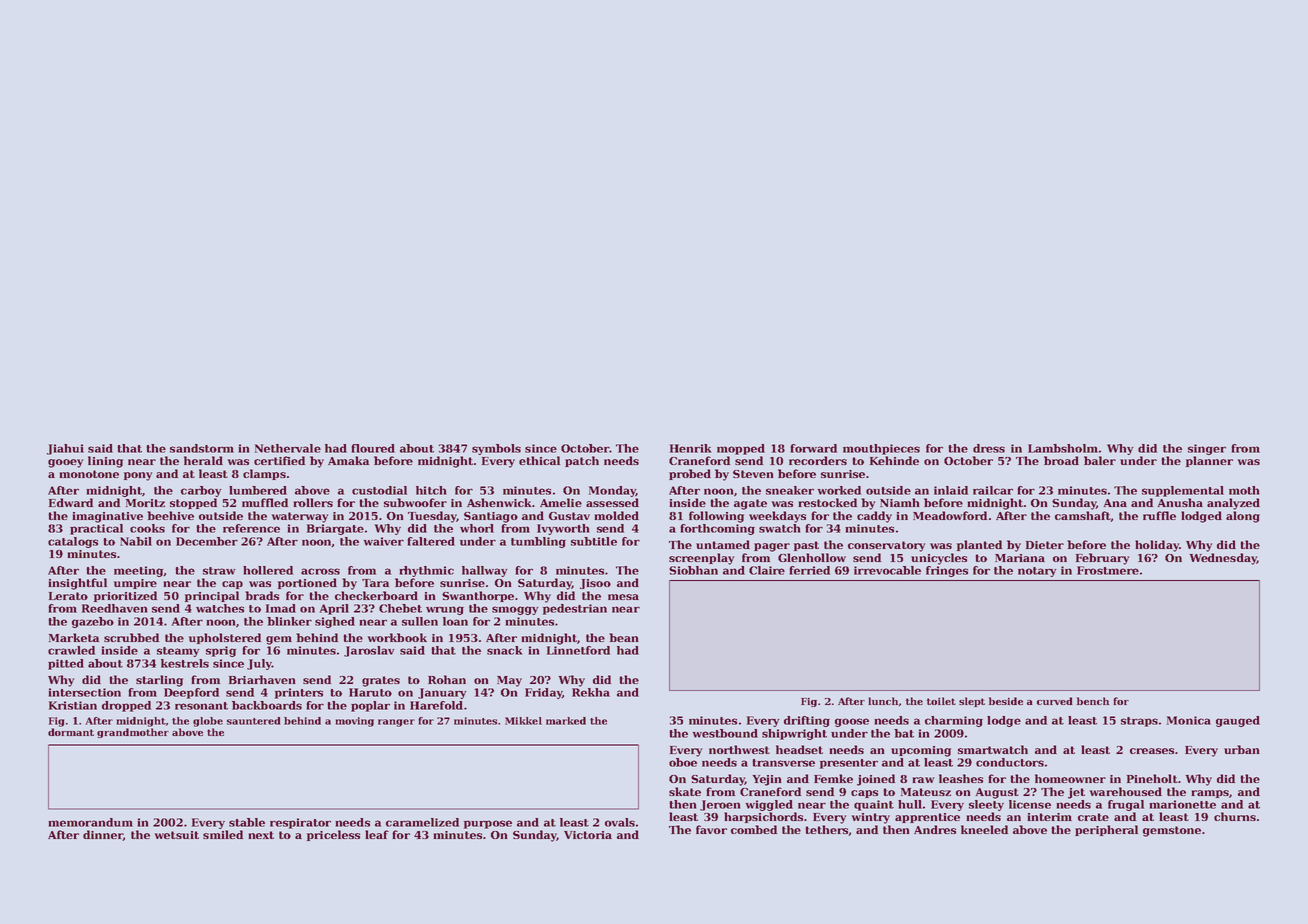 Image resolution: width=1308 pixels, height=924 pixels. Describe the element at coordinates (397, 637) in the screenshot. I see `workbook` at that location.
